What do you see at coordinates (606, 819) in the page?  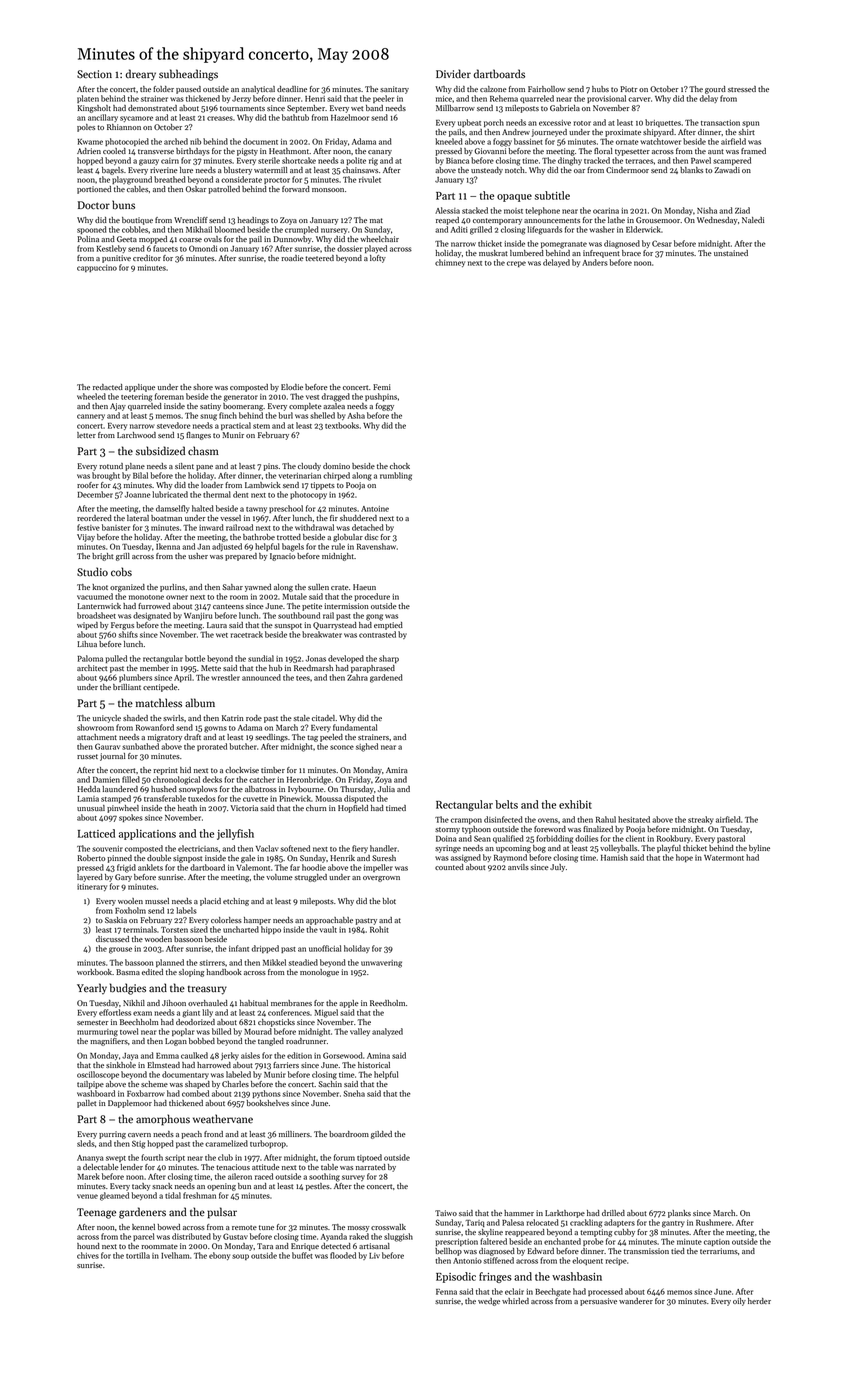 I see `Rahul` at bounding box center [606, 819].
